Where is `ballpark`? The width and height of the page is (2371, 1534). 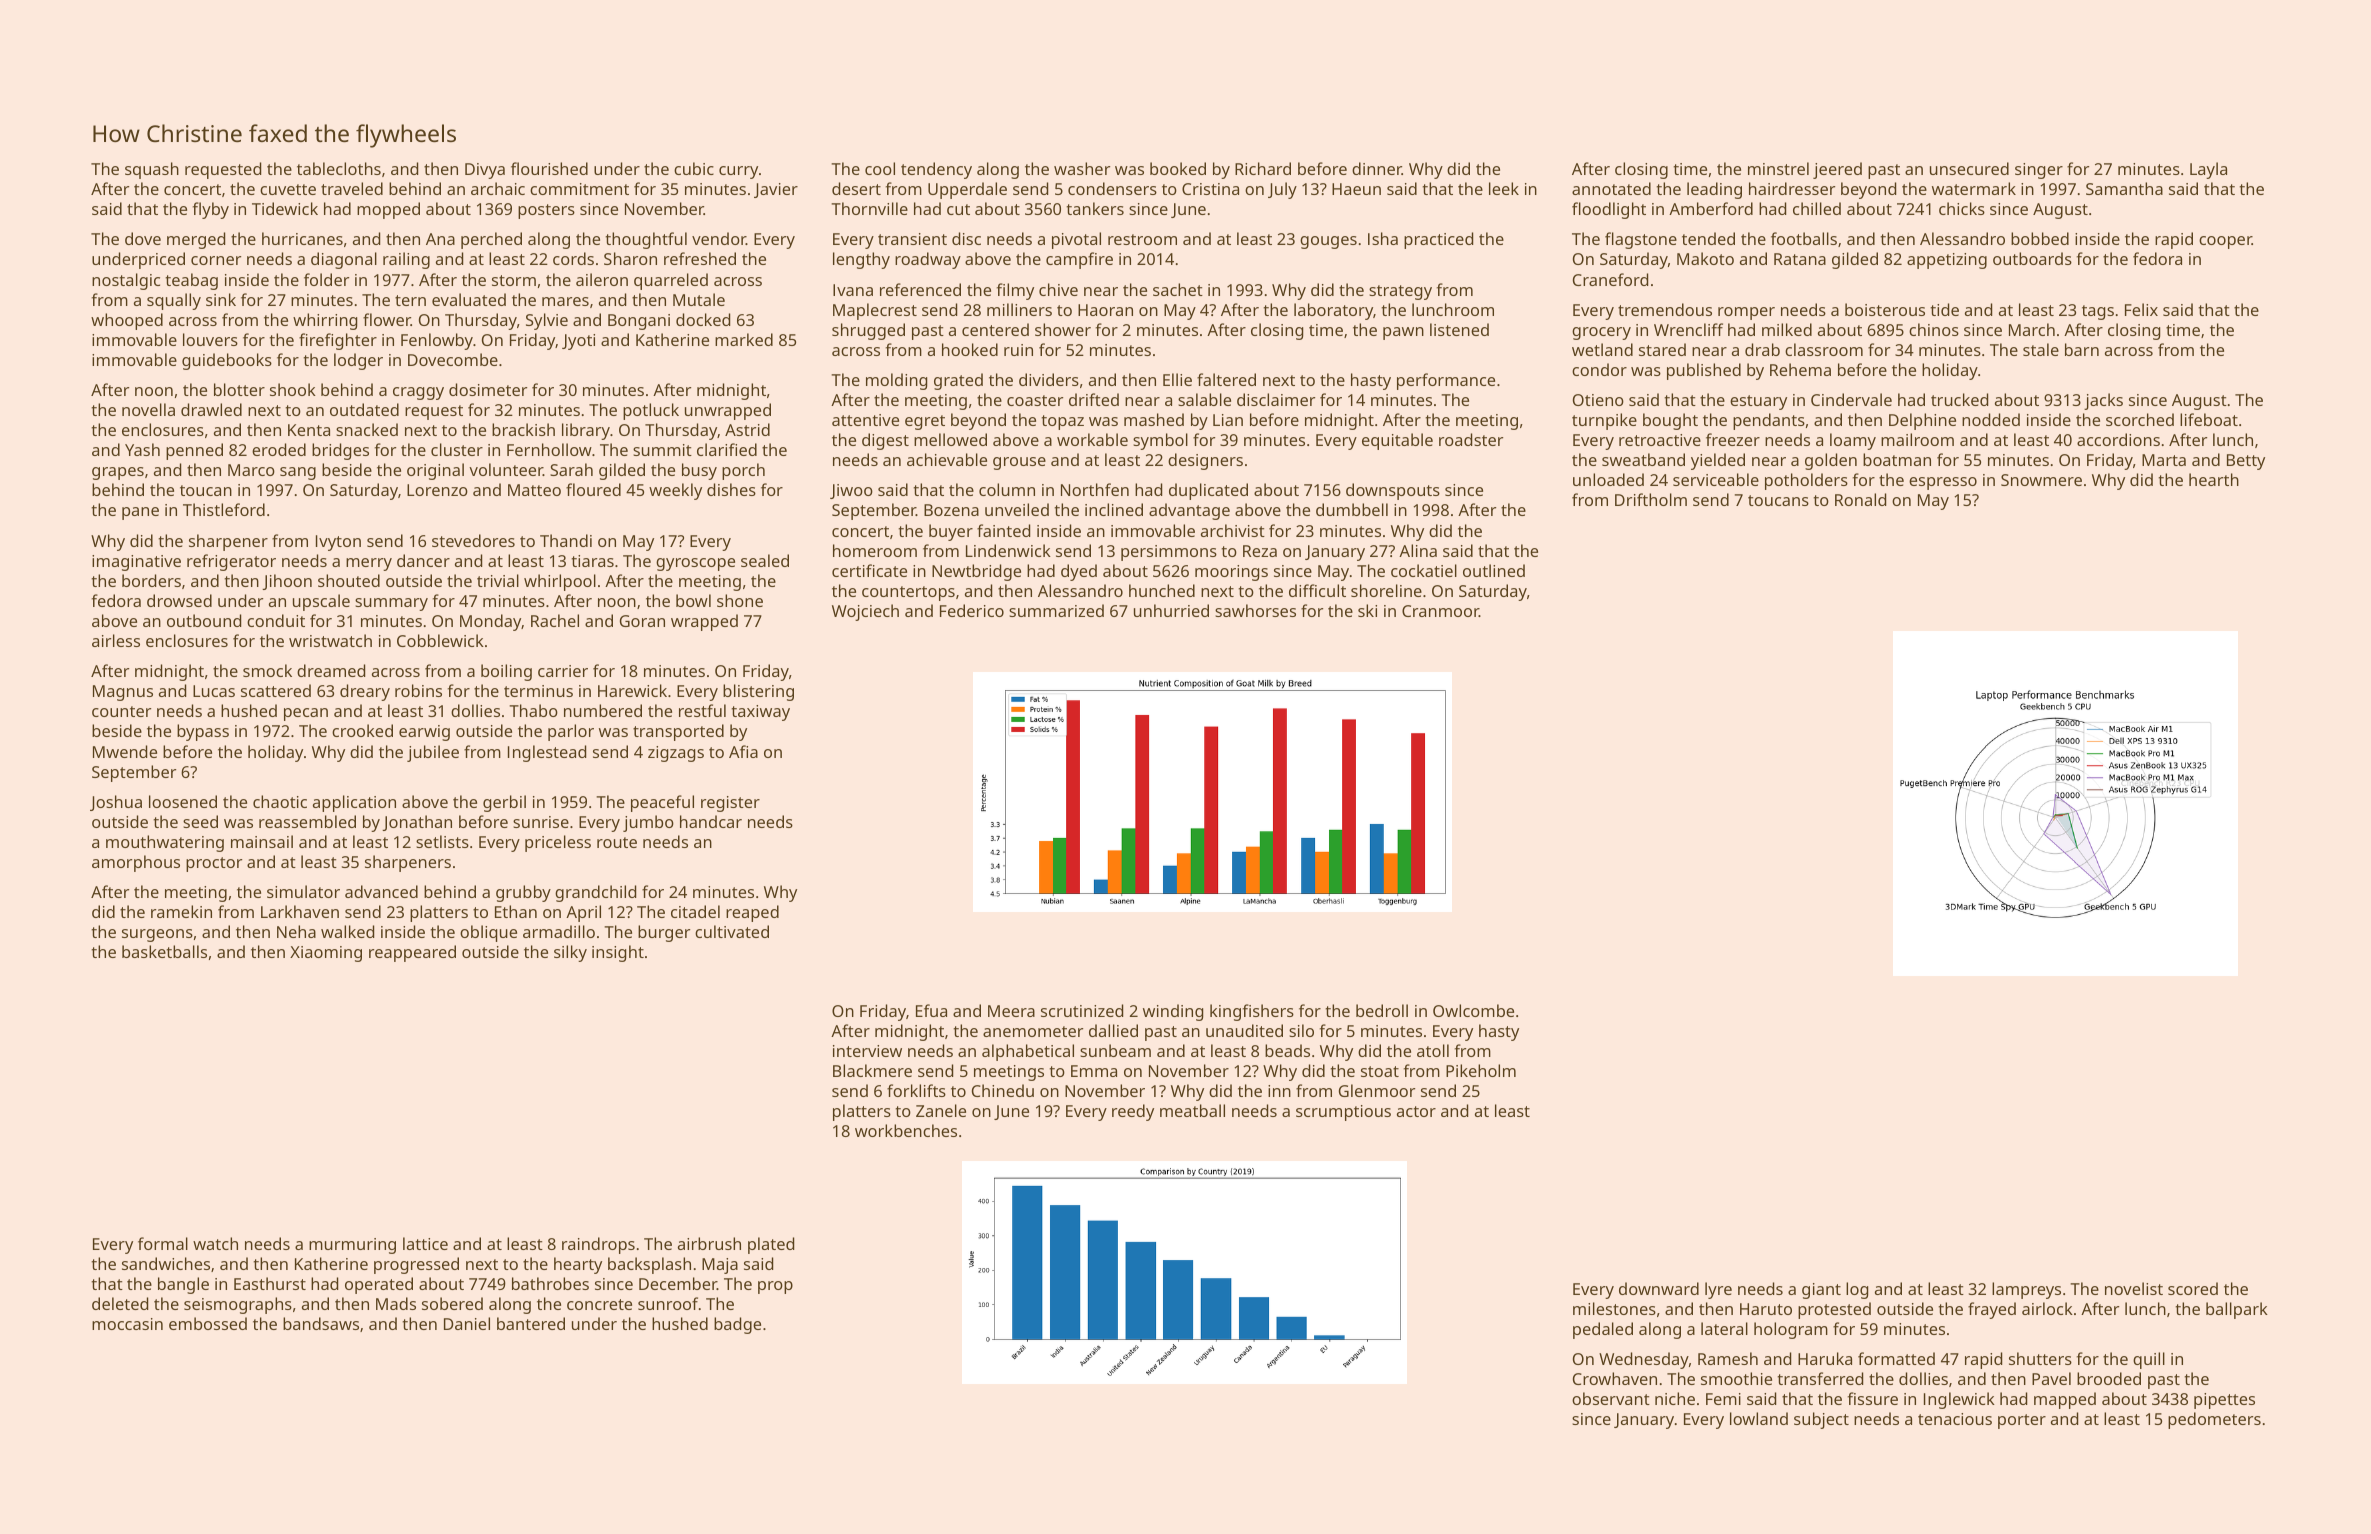
ballpark is located at coordinates (2237, 1310).
